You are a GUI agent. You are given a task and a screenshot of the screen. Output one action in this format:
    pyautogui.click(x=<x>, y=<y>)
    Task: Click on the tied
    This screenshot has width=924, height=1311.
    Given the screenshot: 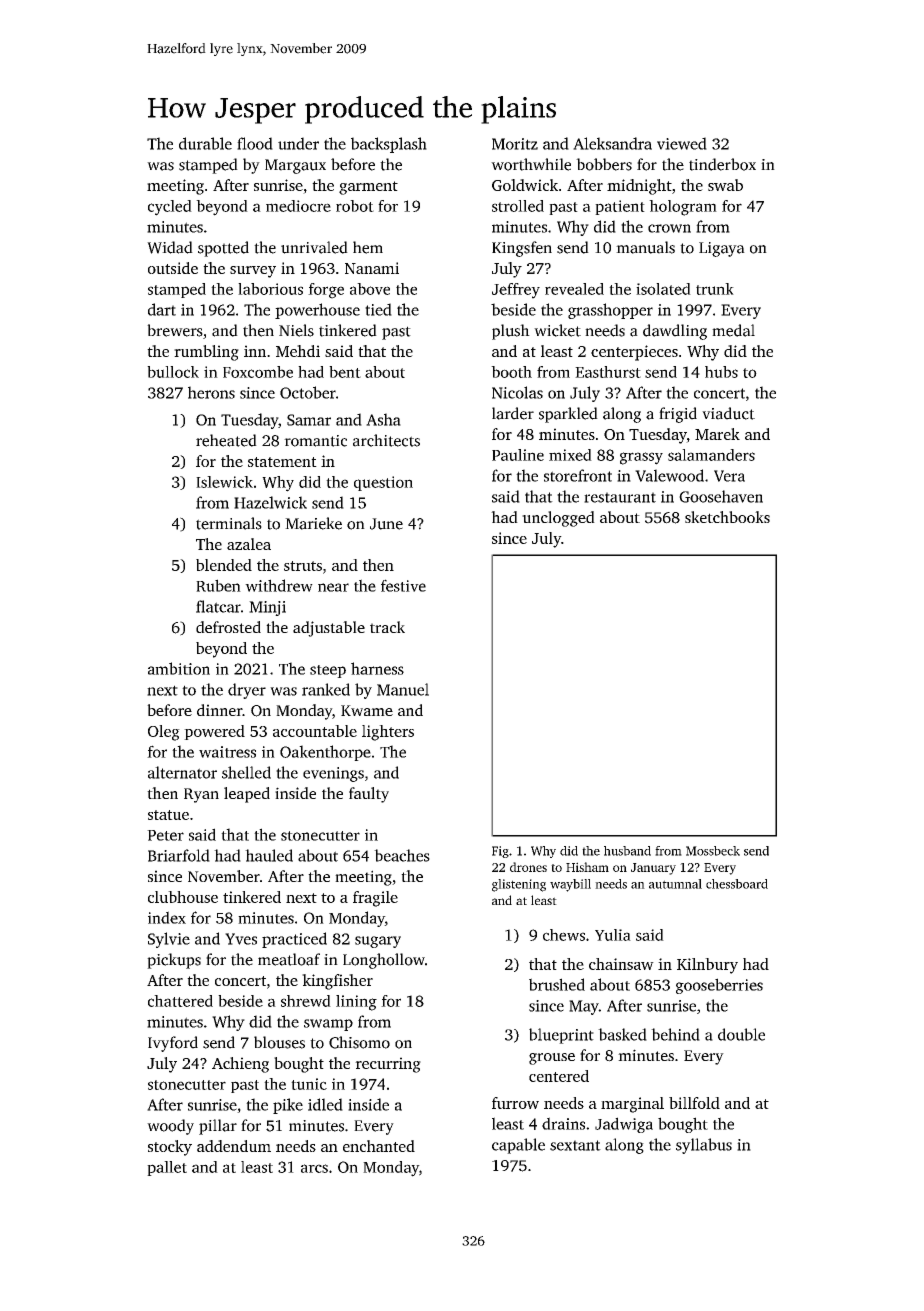 What is the action you would take?
    pyautogui.click(x=378, y=309)
